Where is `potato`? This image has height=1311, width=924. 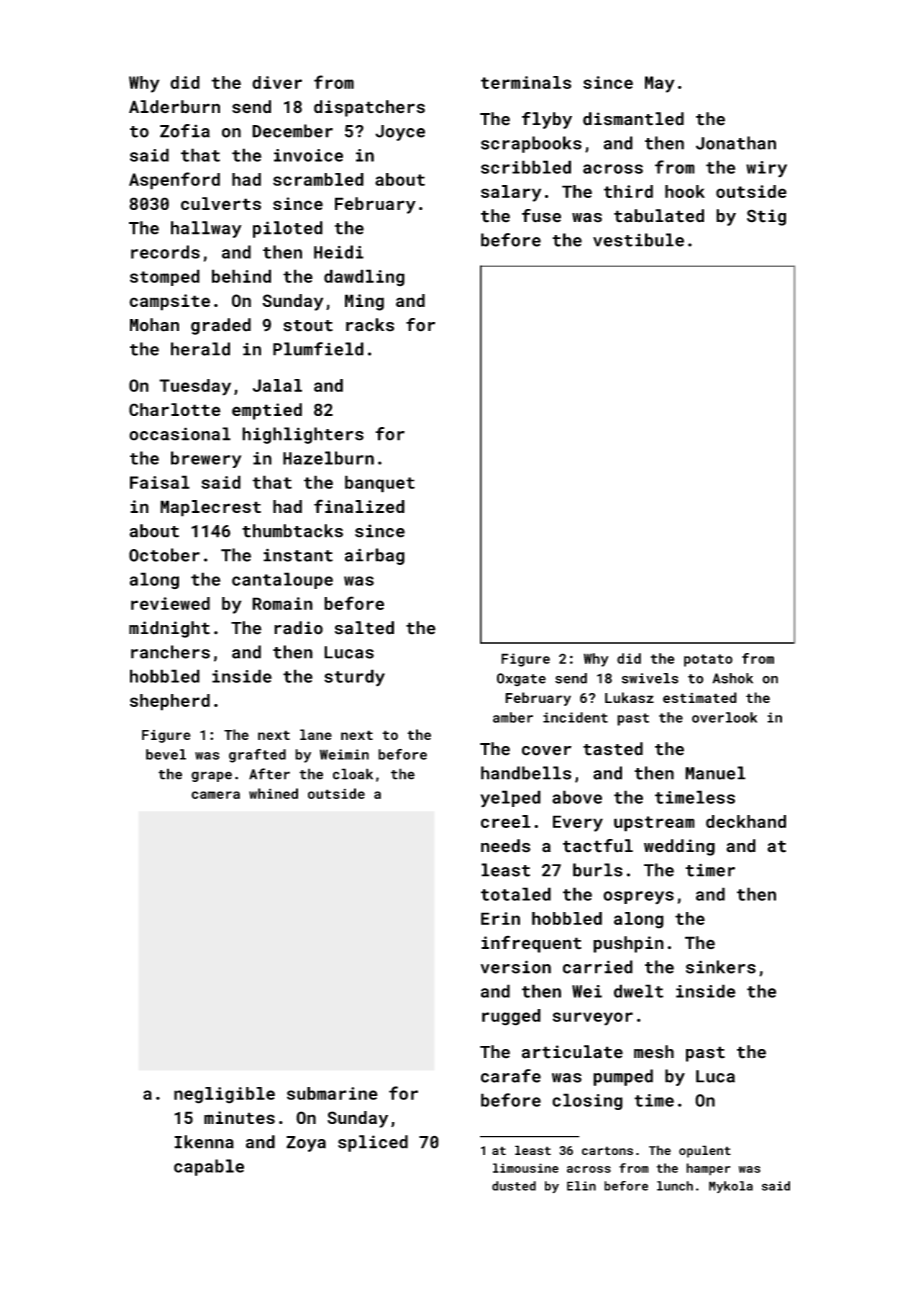 potato is located at coordinates (708, 660).
